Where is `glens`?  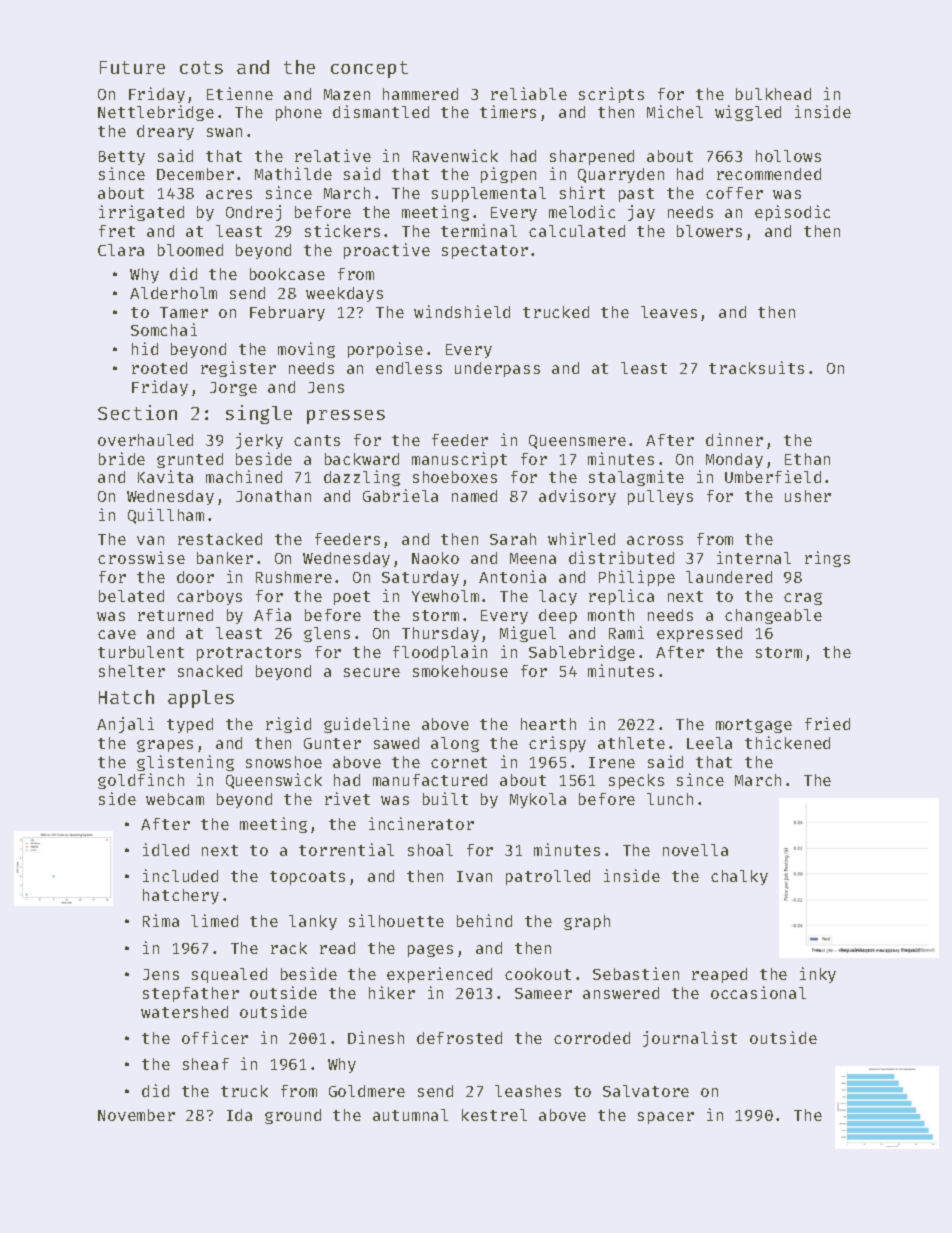
glens is located at coordinates (327, 634).
